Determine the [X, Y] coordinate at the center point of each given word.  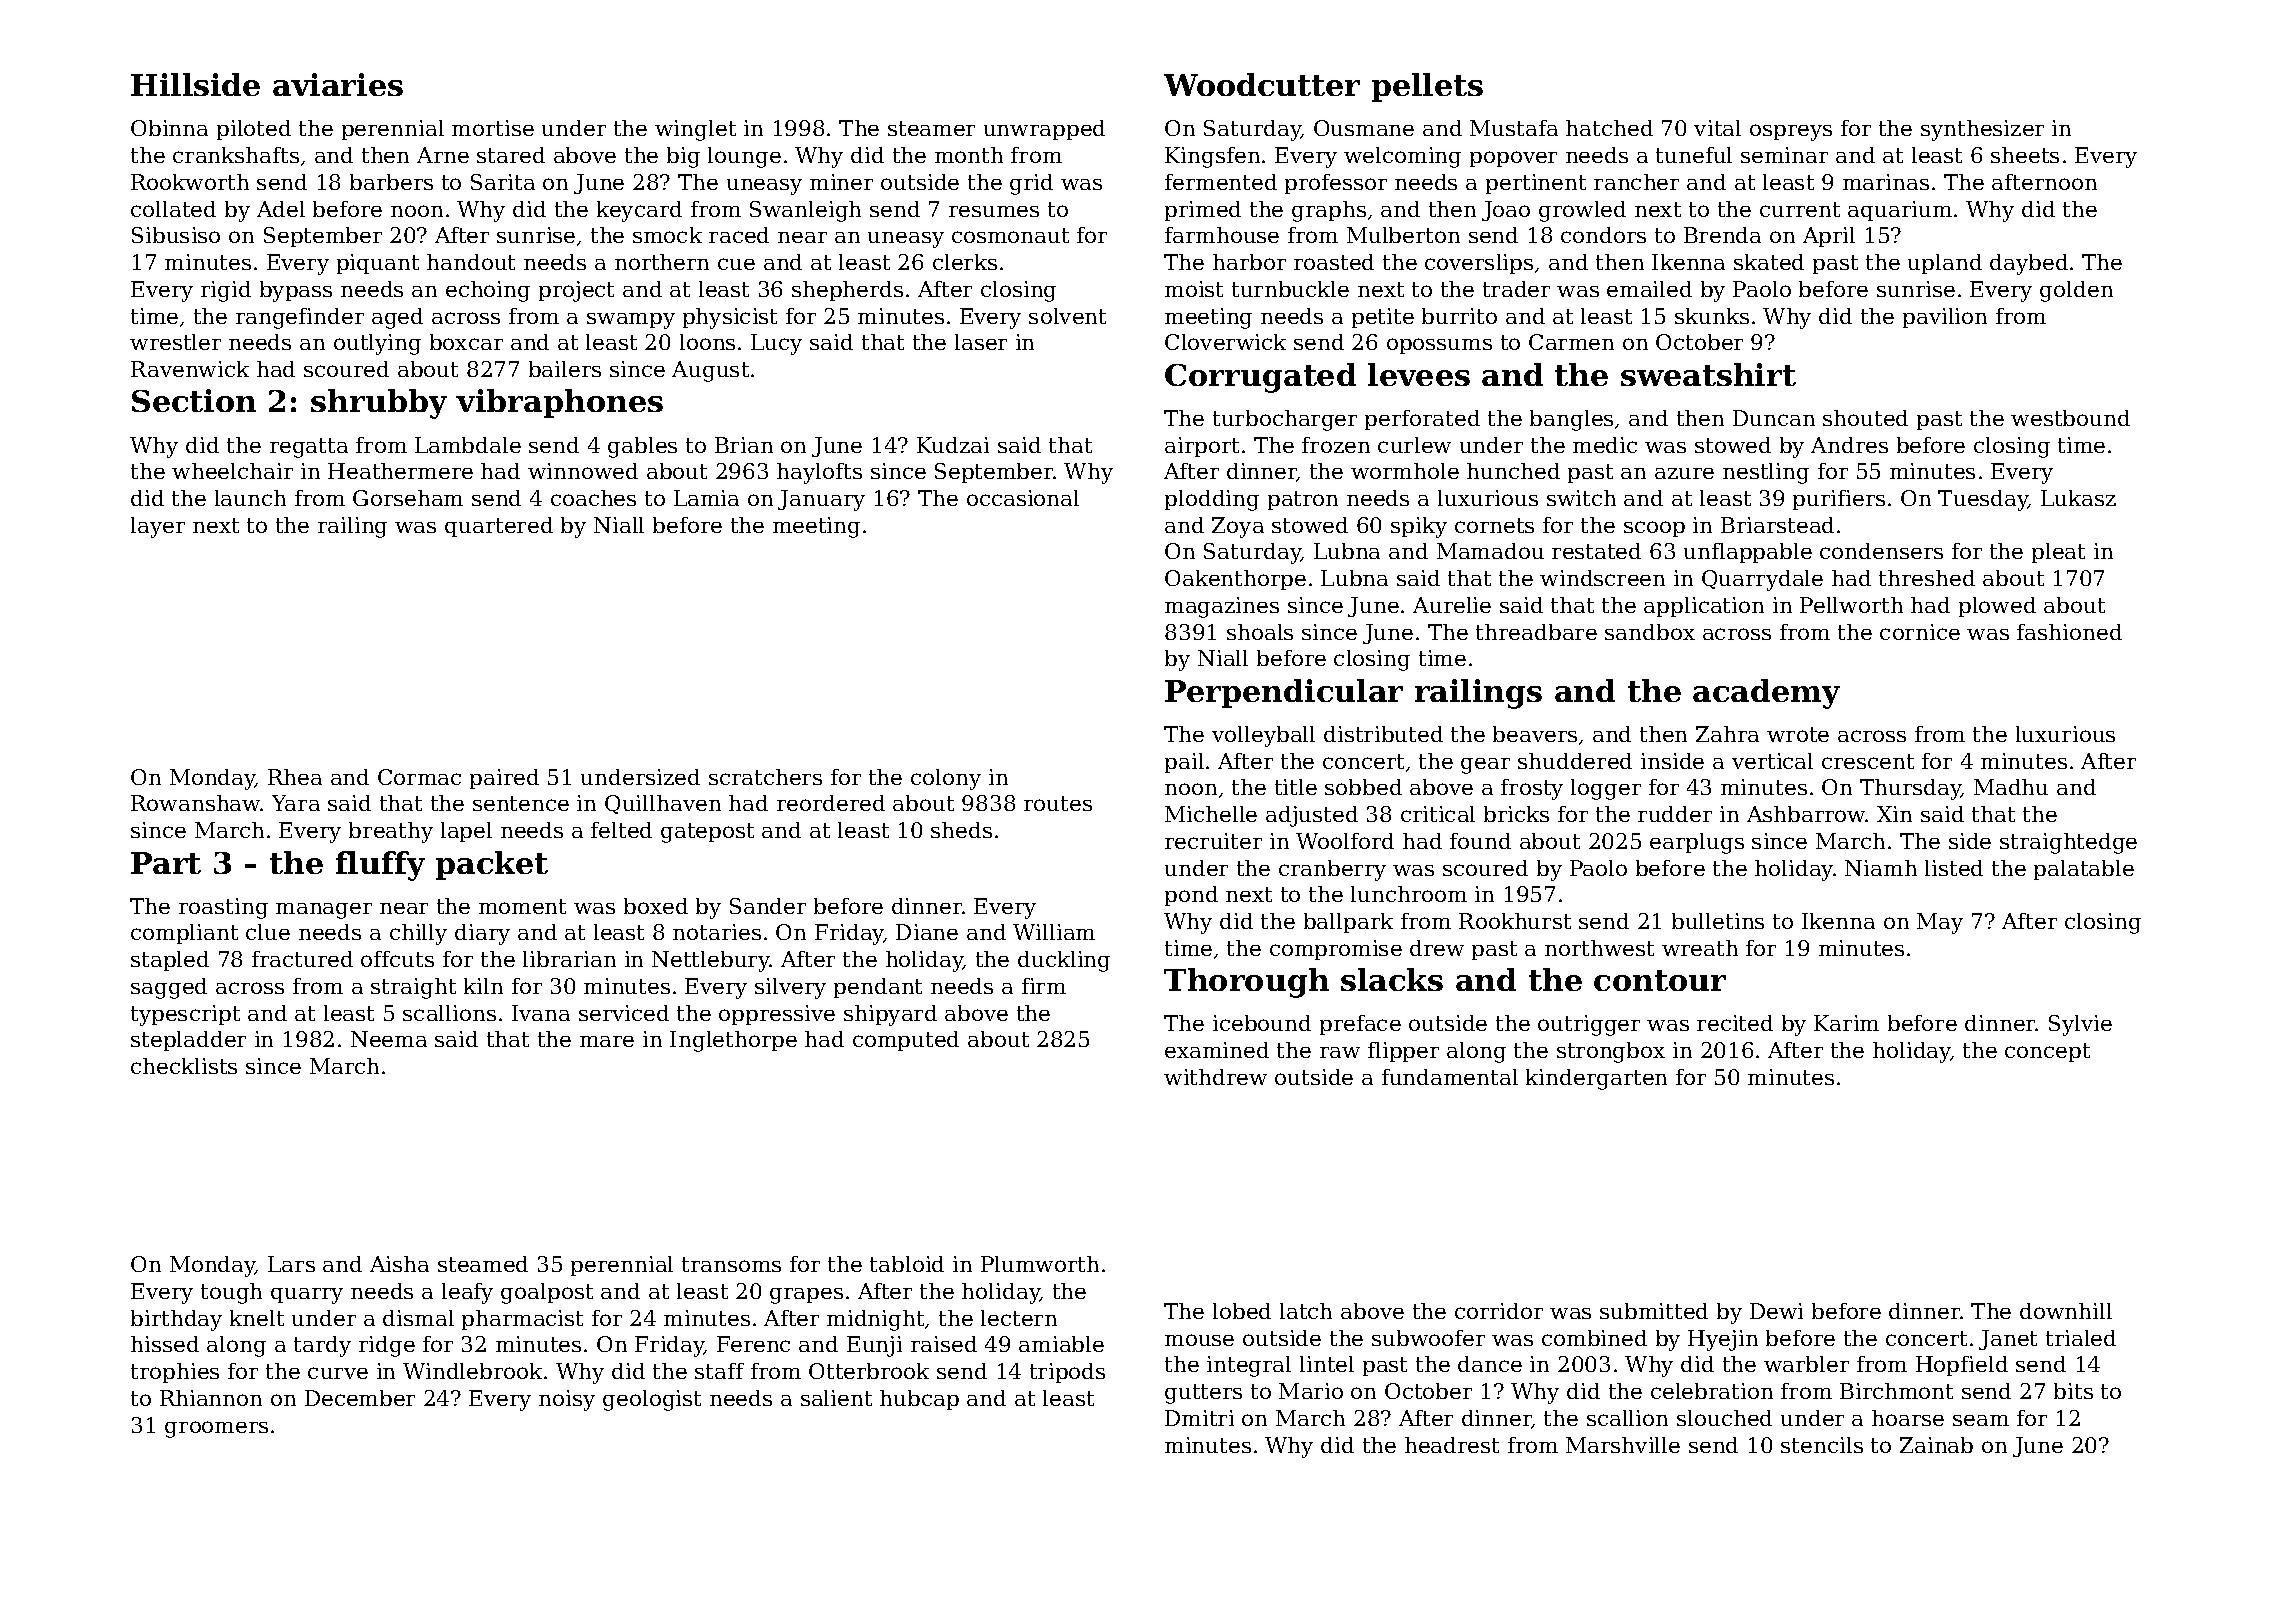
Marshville [1623, 1445]
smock [667, 235]
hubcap [919, 1400]
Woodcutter [1262, 84]
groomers [216, 1429]
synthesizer [1982, 130]
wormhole [1405, 471]
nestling [1766, 473]
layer [158, 527]
